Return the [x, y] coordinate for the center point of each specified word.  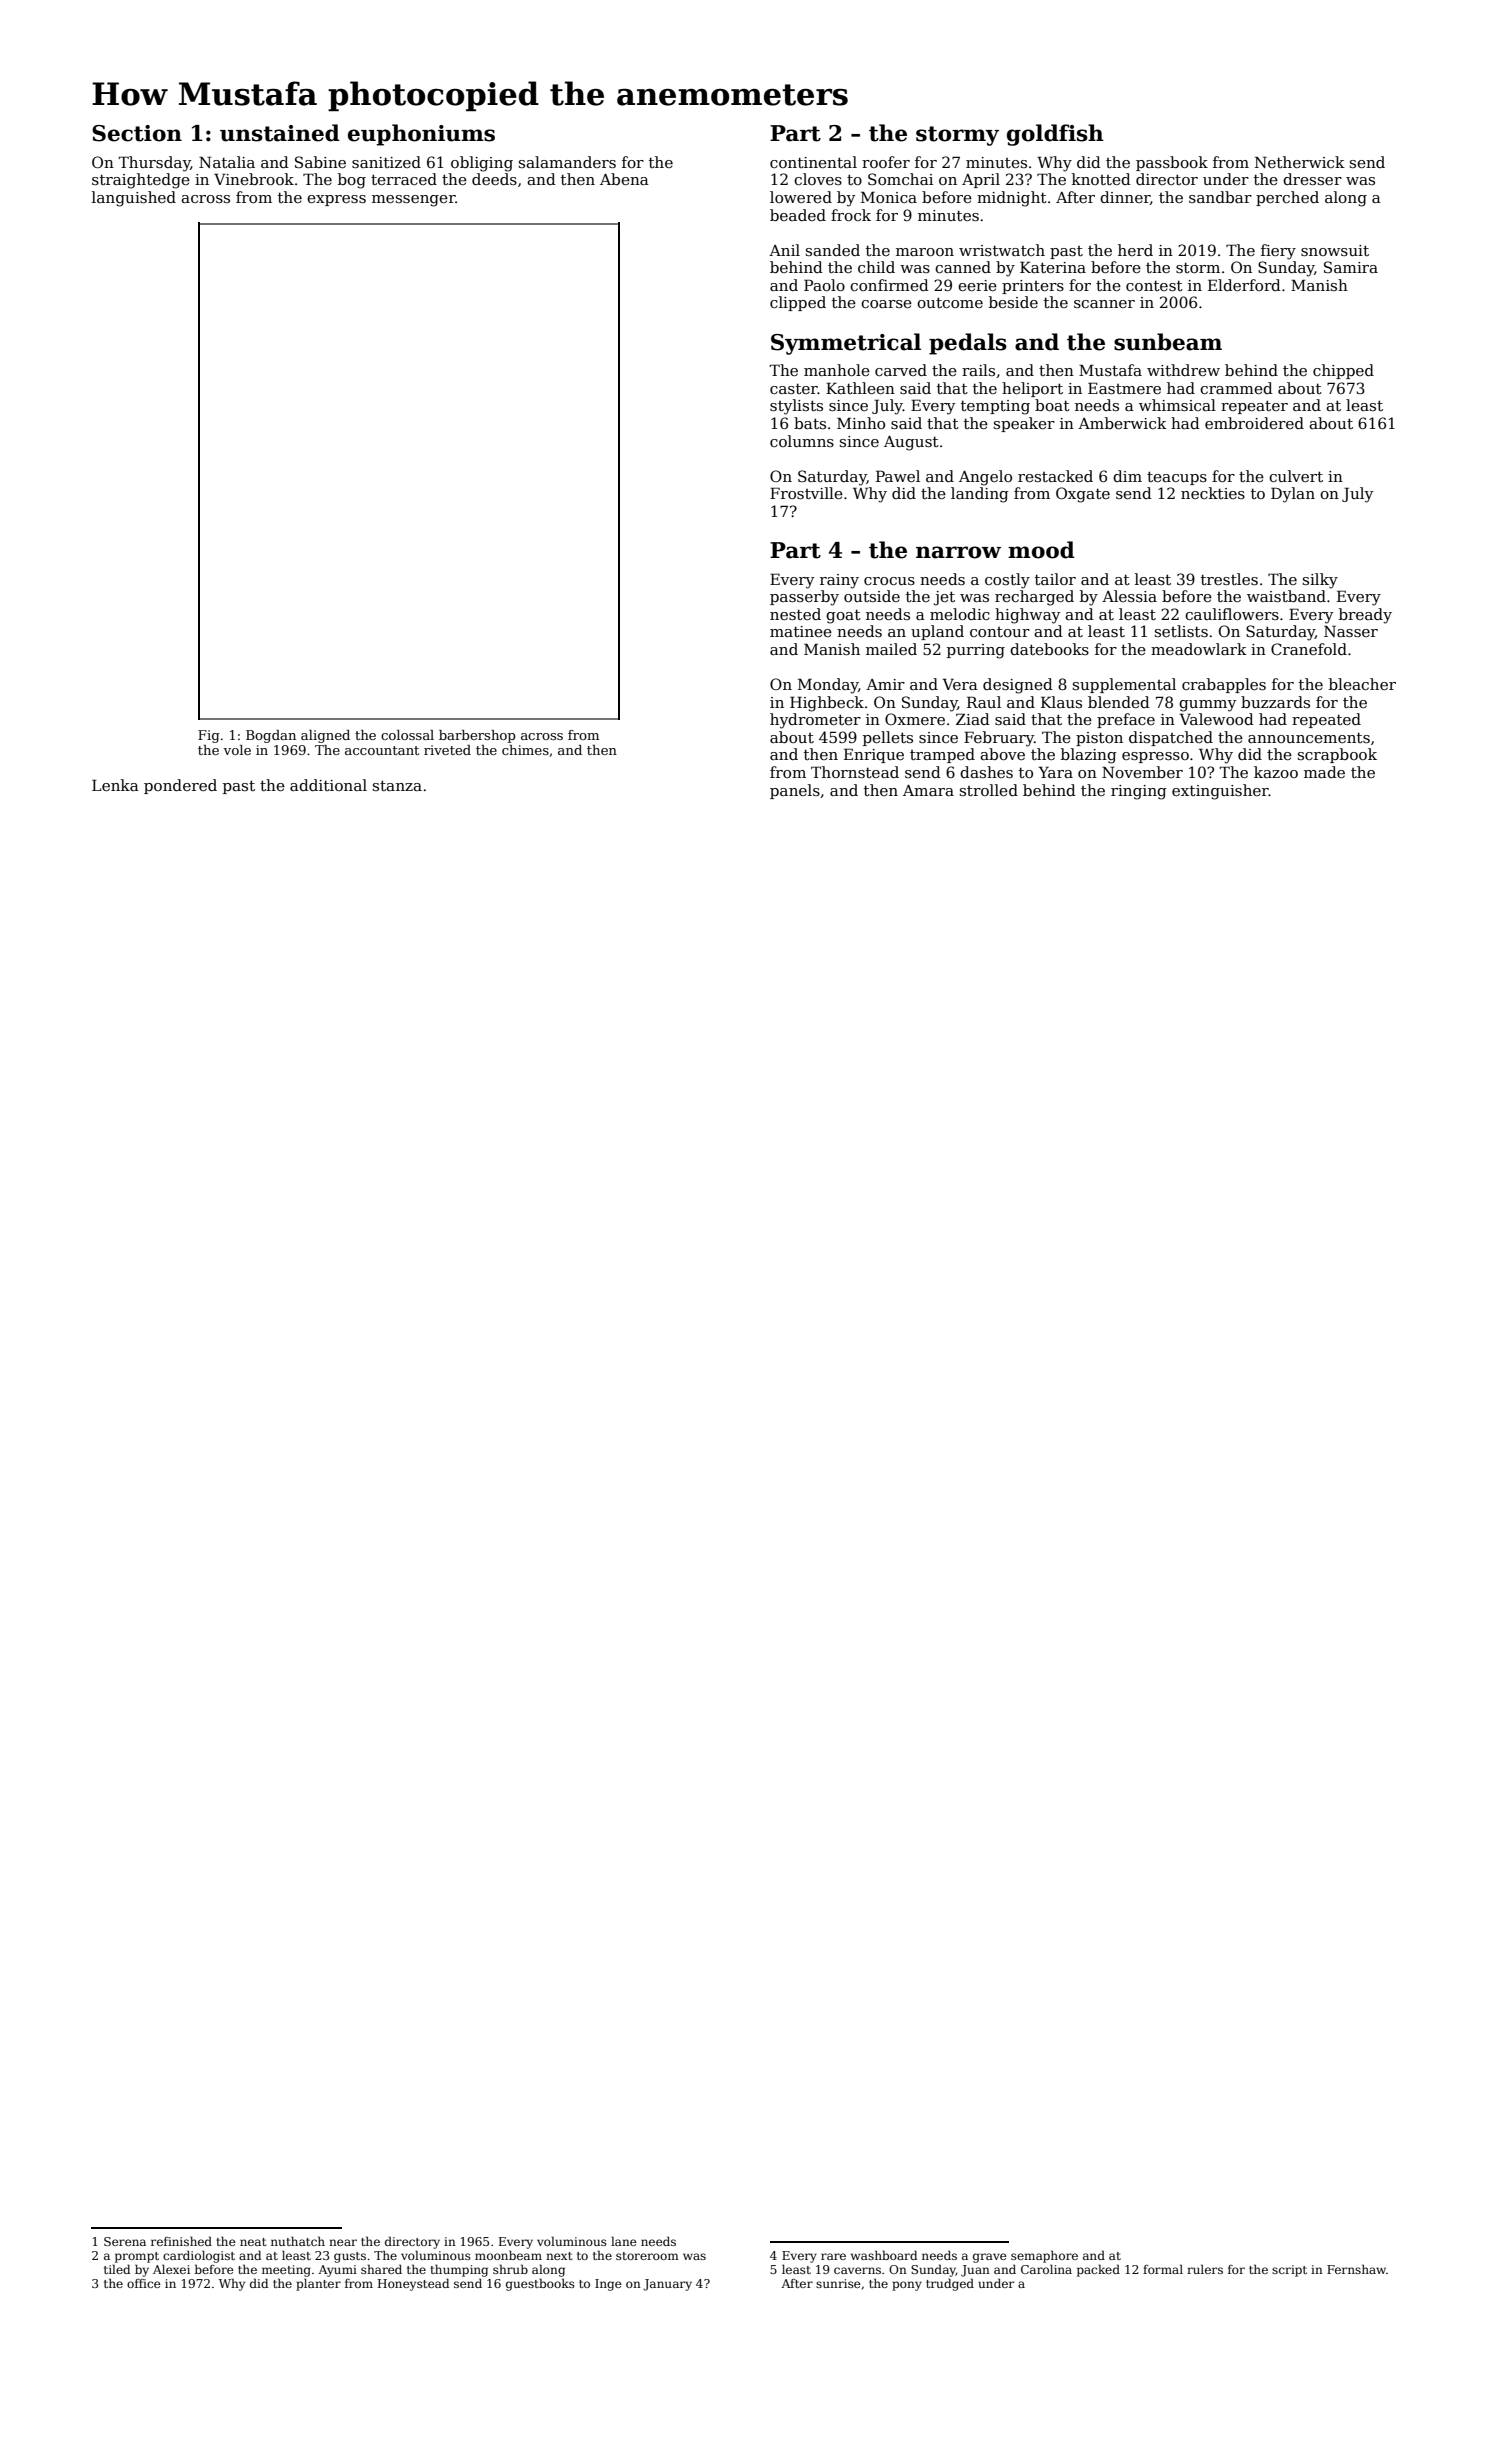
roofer [886, 162]
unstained [280, 133]
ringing [1139, 792]
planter [318, 2284]
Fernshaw [1356, 2269]
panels [795, 791]
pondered [180, 786]
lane [624, 2241]
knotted [1101, 179]
